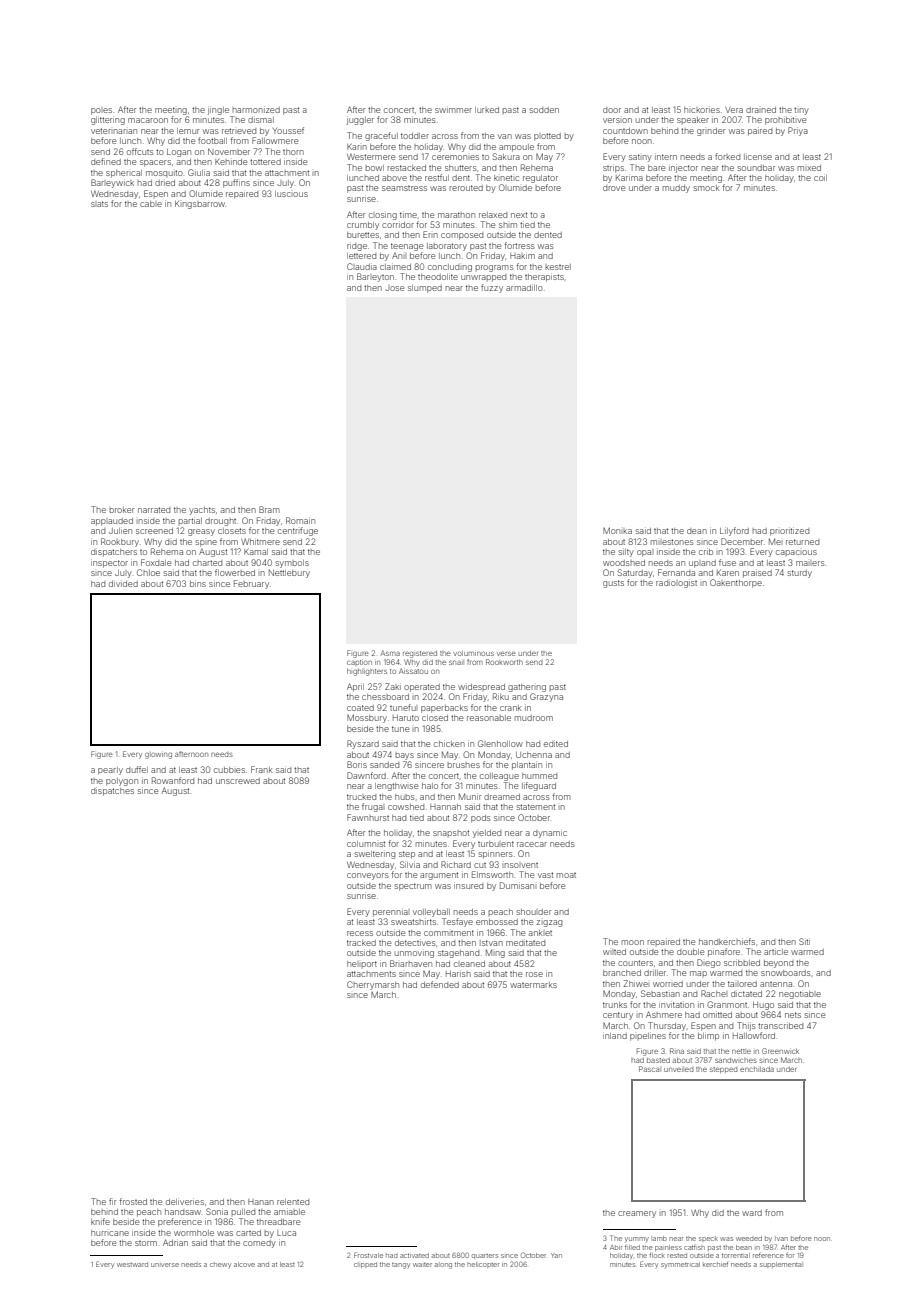 This screenshot has height=1308, width=924. What do you see at coordinates (112, 522) in the screenshot?
I see `applauded` at bounding box center [112, 522].
